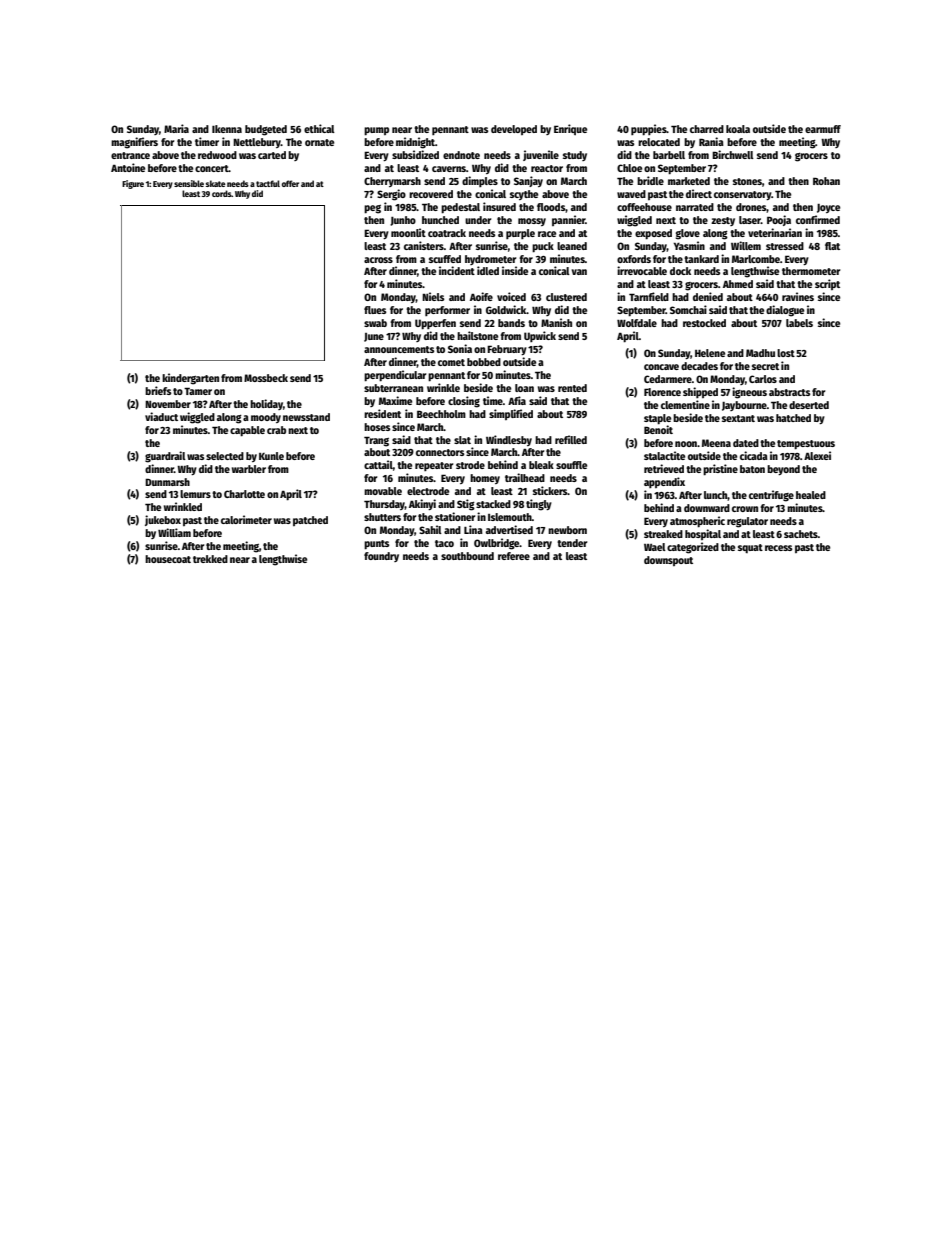 The height and width of the image is (1233, 952). I want to click on briefs, so click(158, 390).
